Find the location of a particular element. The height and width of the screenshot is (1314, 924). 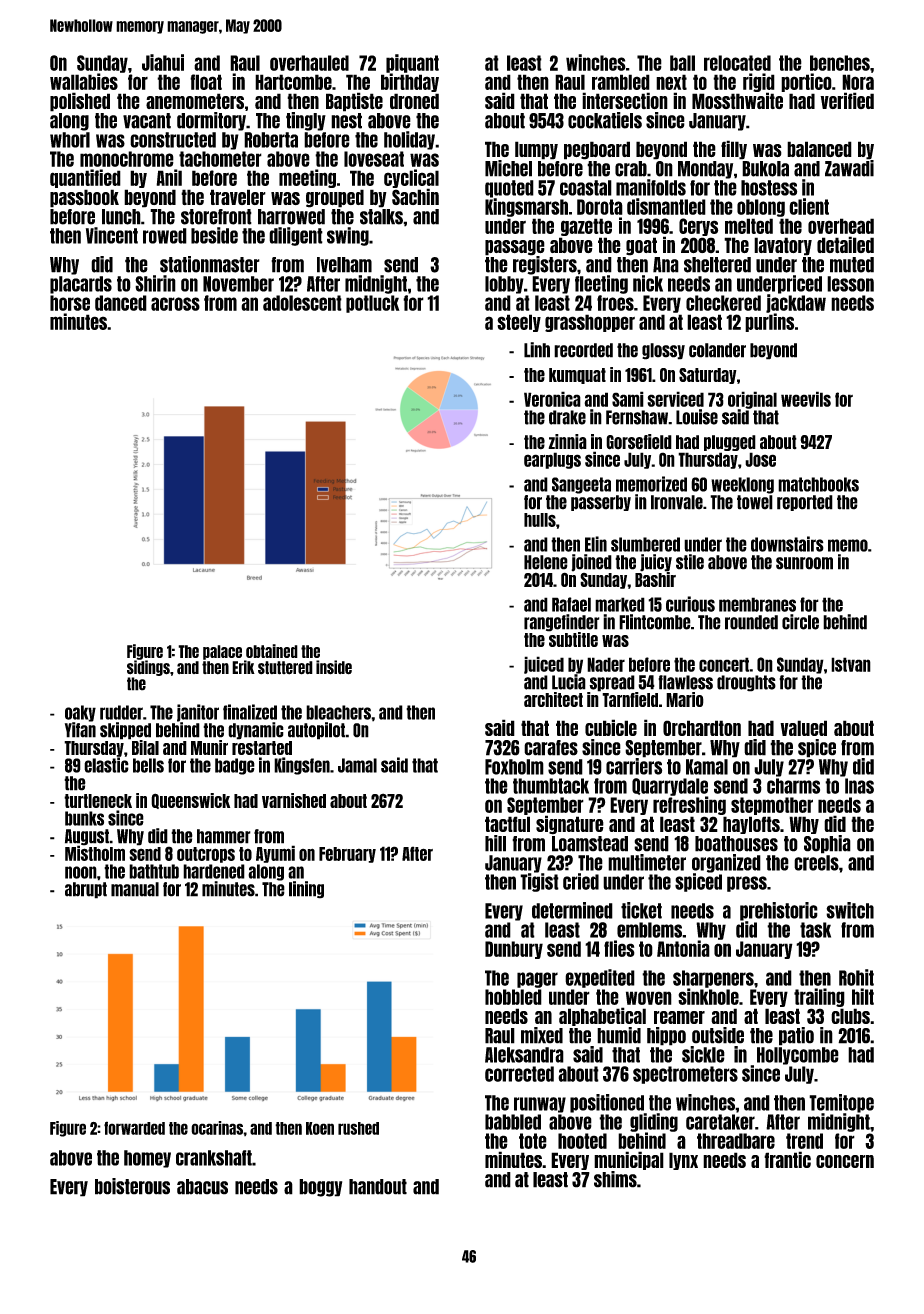

palace is located at coordinates (222, 652).
